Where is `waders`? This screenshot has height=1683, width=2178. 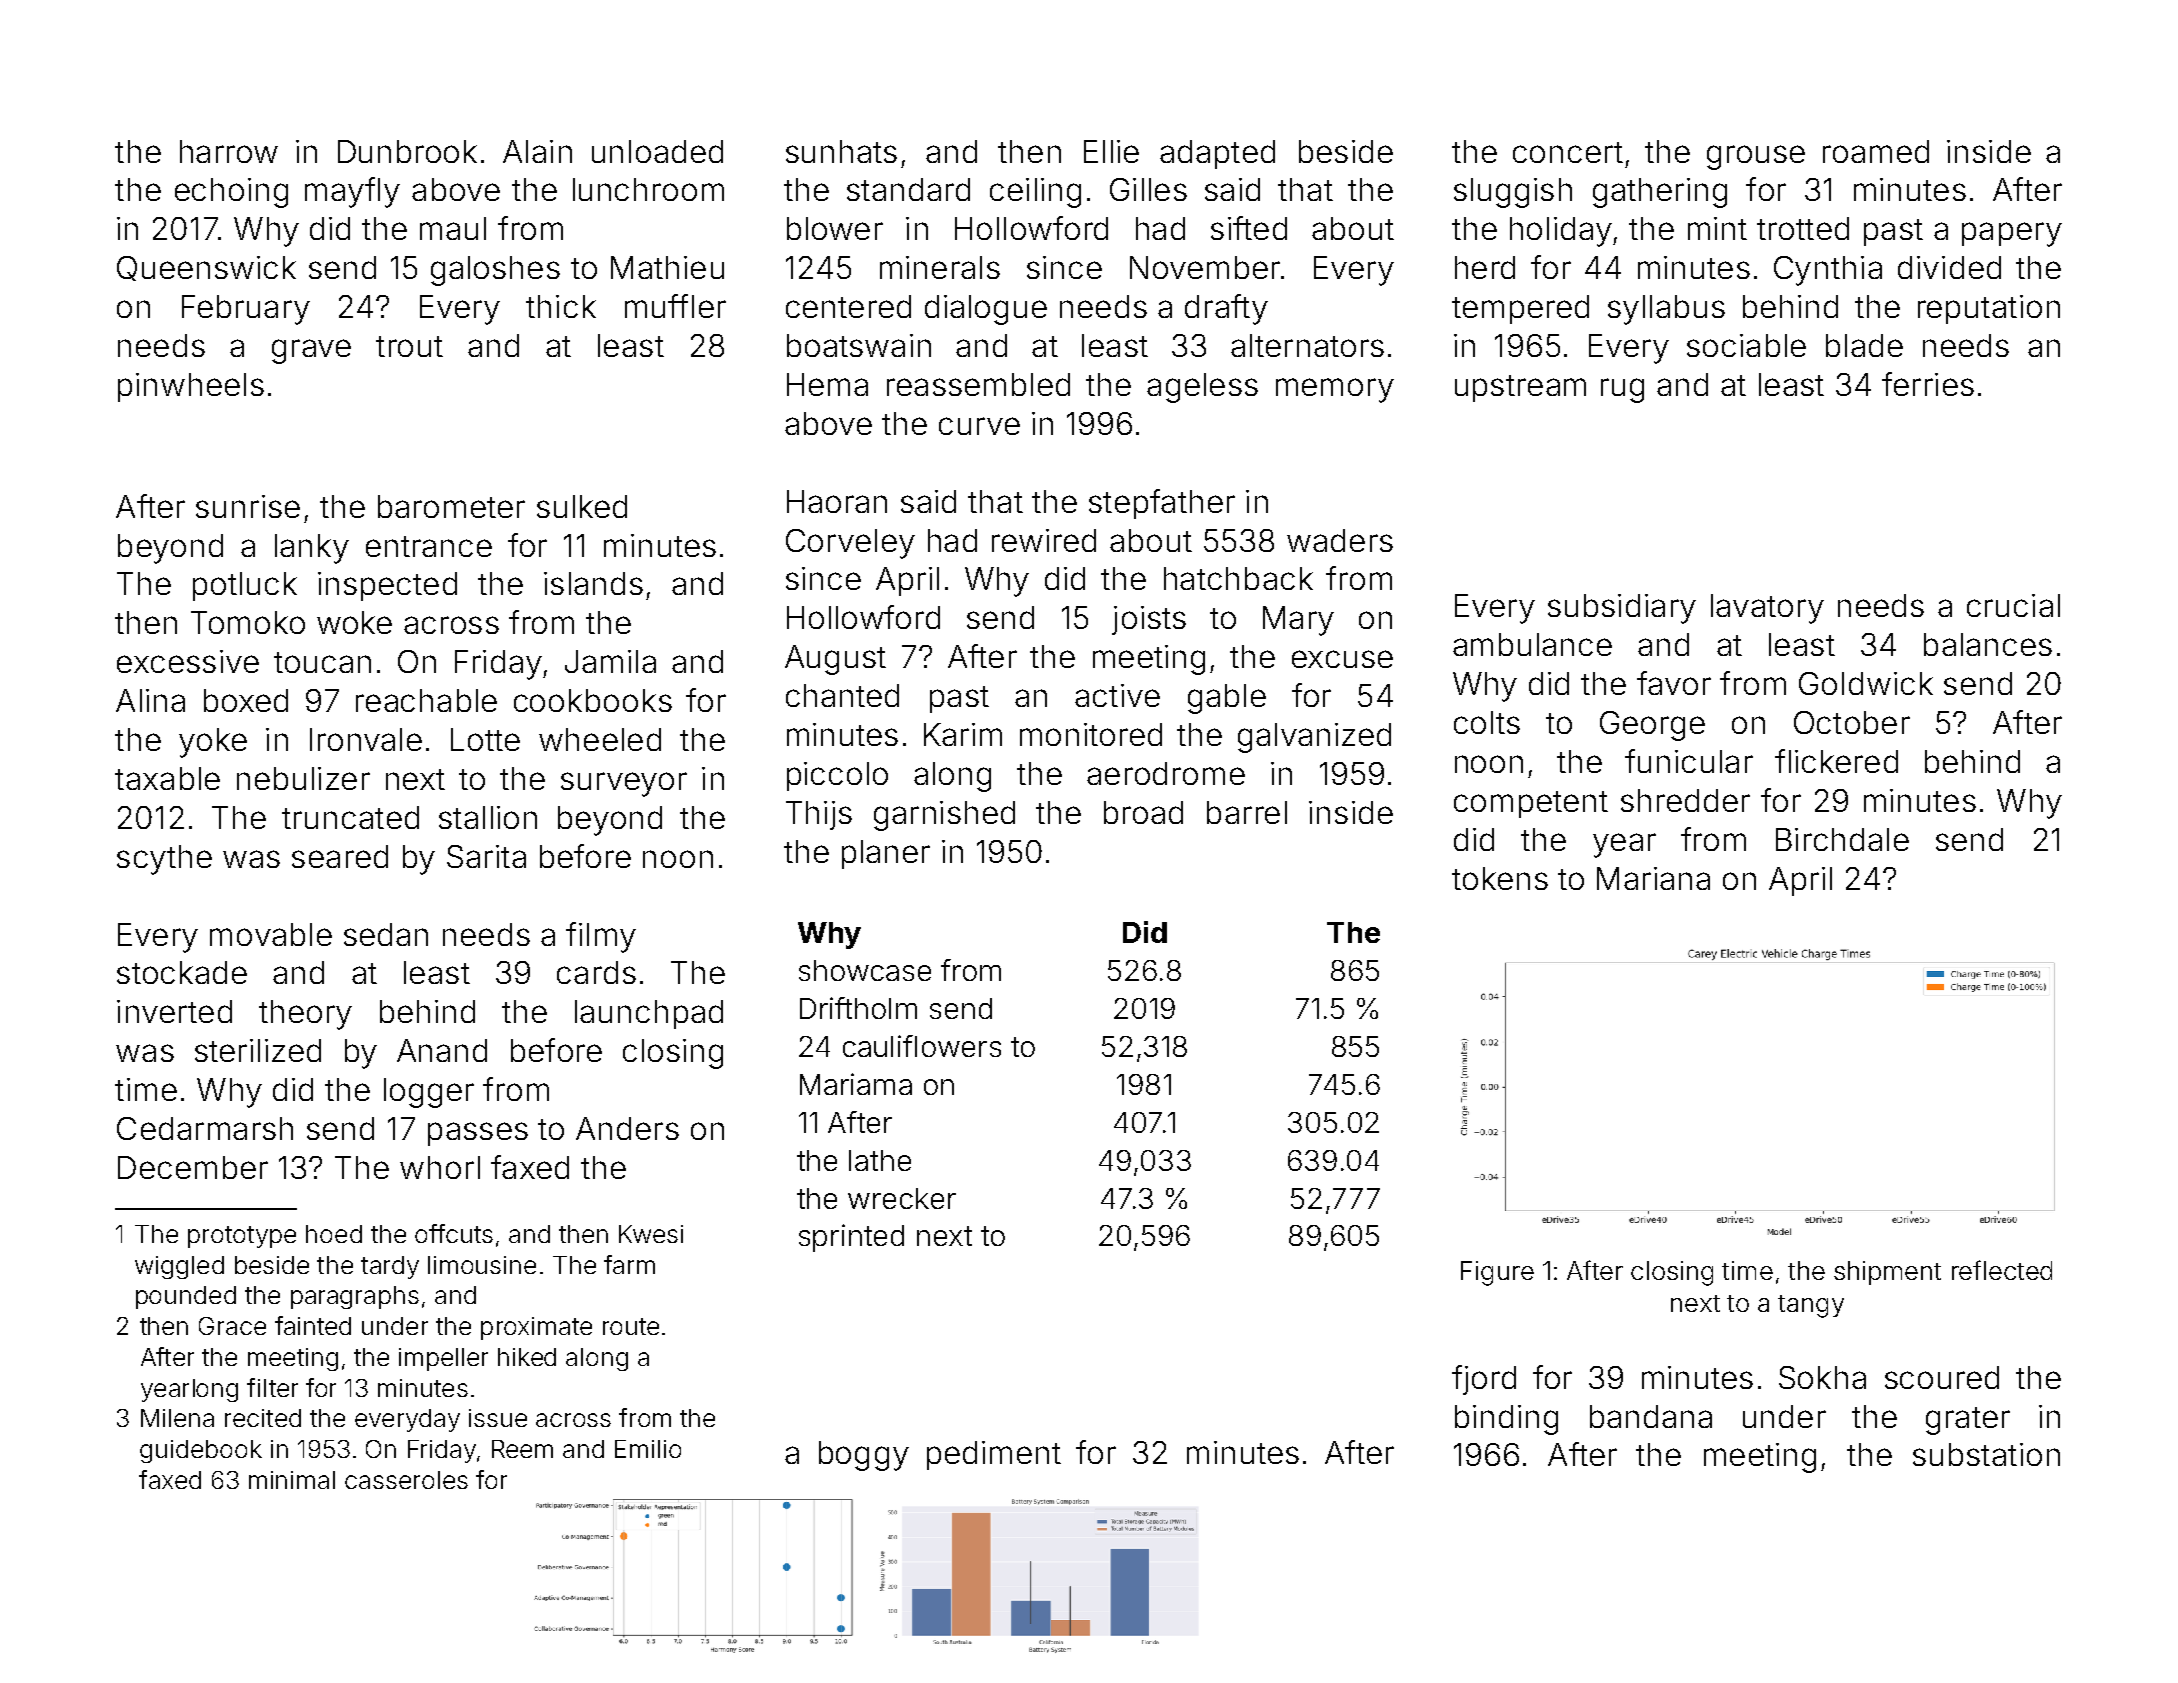
waders is located at coordinates (1340, 540).
